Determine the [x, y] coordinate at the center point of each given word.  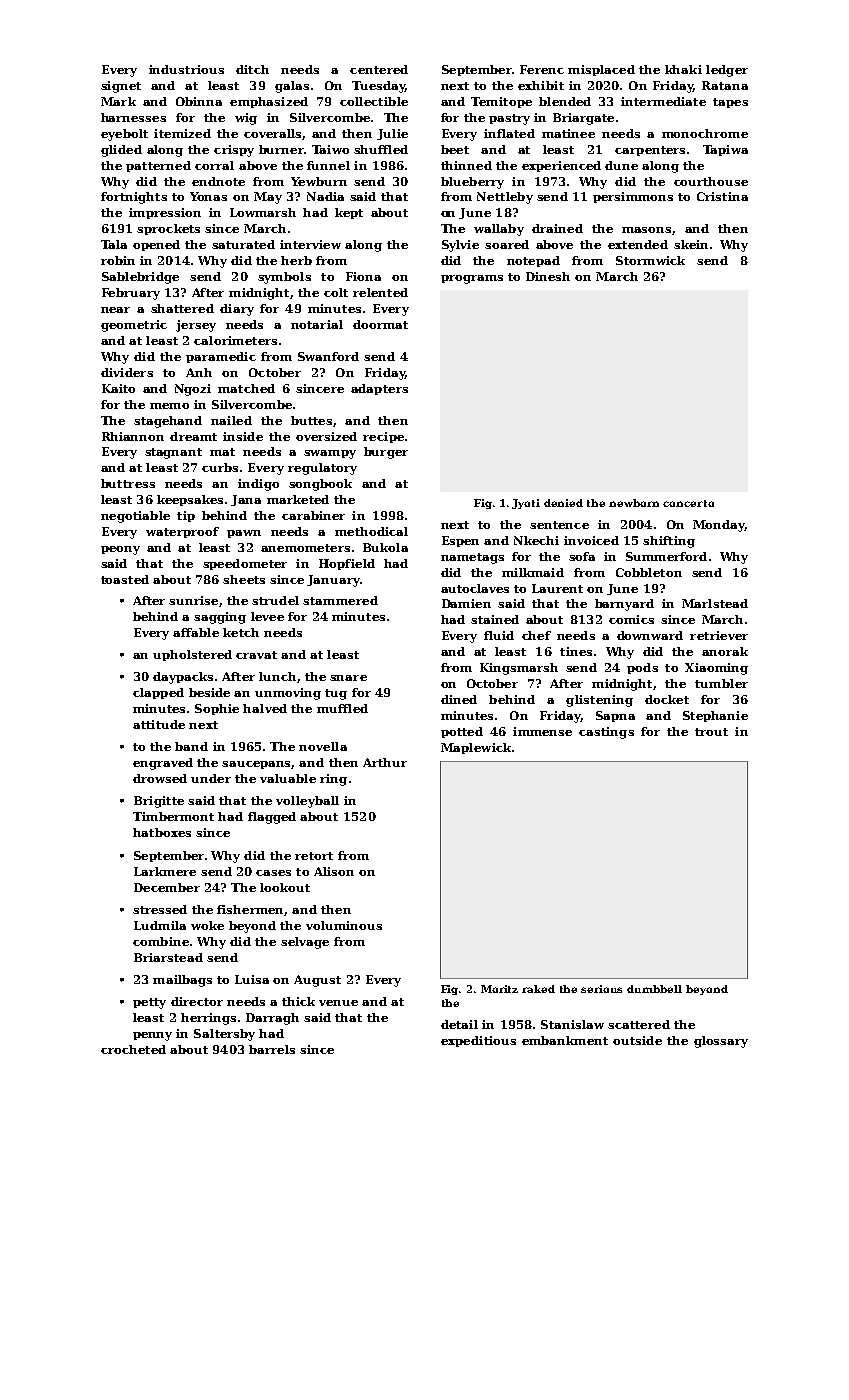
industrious [186, 69]
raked [538, 989]
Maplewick [476, 748]
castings [606, 733]
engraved [163, 764]
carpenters [650, 151]
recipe [383, 437]
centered [379, 69]
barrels [272, 1049]
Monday [719, 526]
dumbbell [654, 989]
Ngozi [193, 390]
